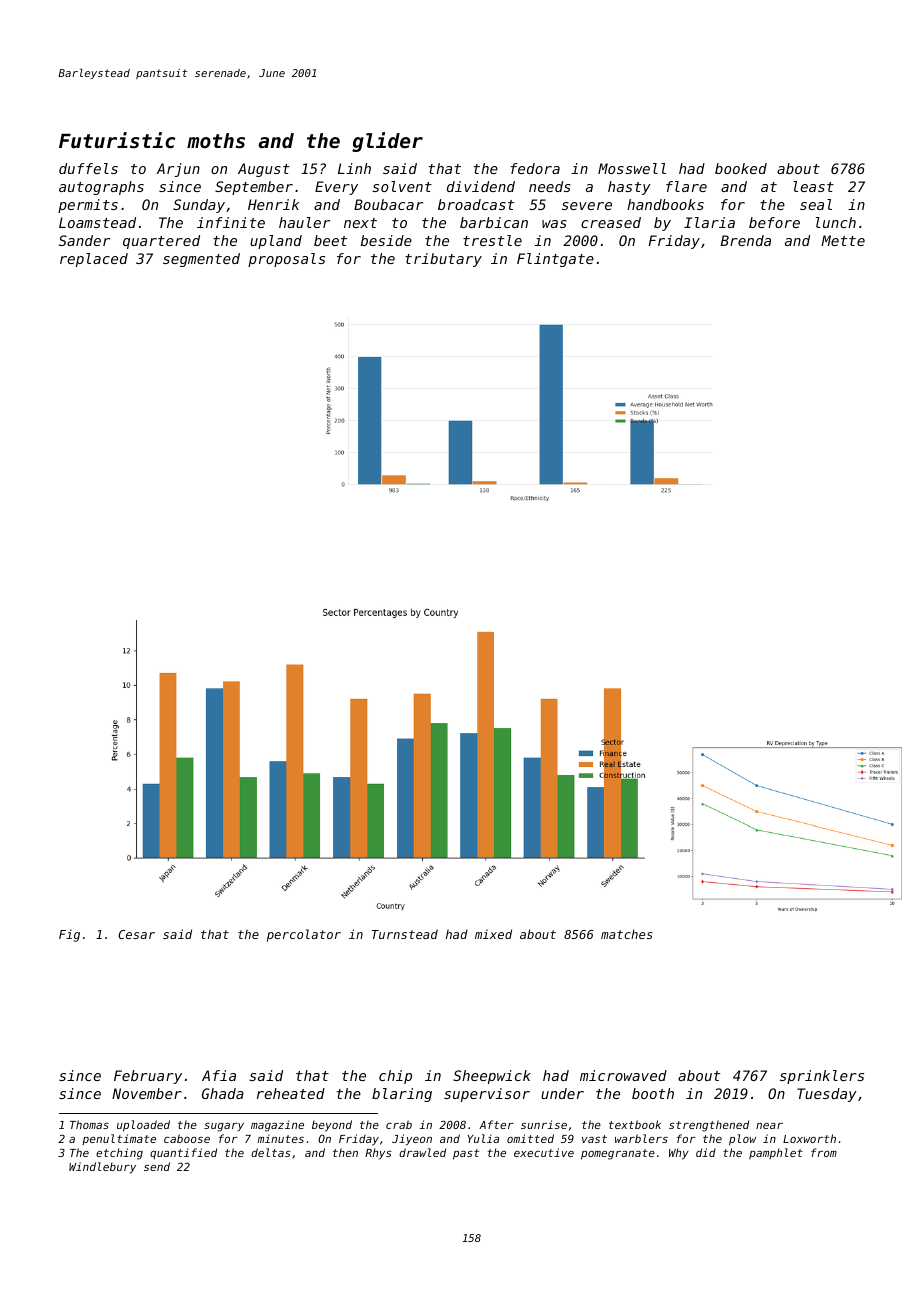  I want to click on duffels, so click(88, 168).
